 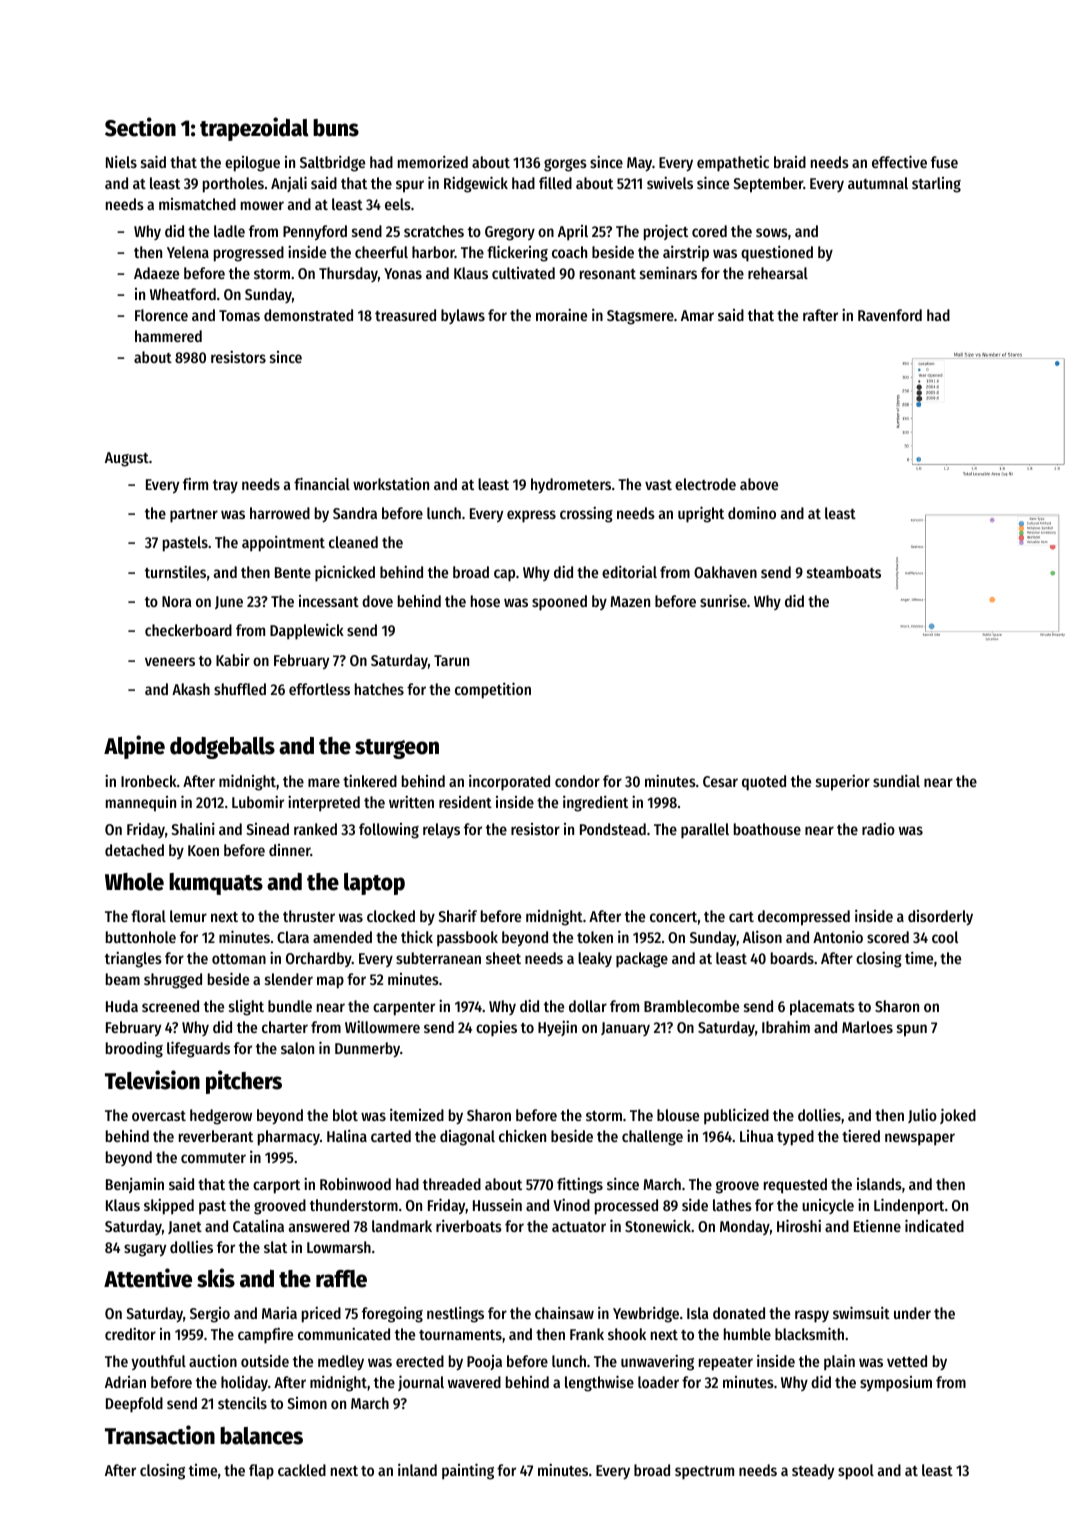 What do you see at coordinates (244, 1383) in the screenshot?
I see `holiday` at bounding box center [244, 1383].
